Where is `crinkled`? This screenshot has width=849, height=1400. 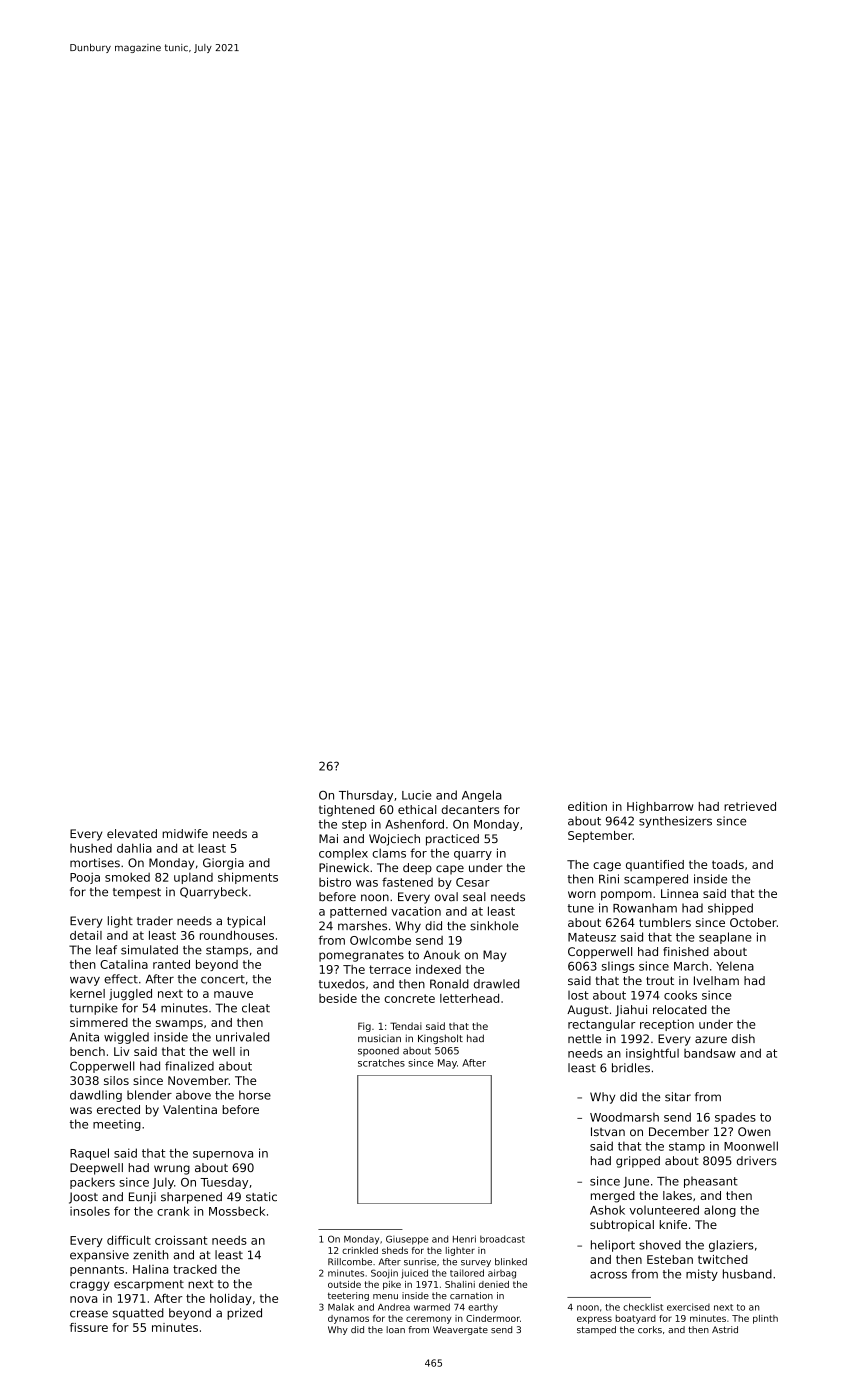 crinkled is located at coordinates (360, 1250).
